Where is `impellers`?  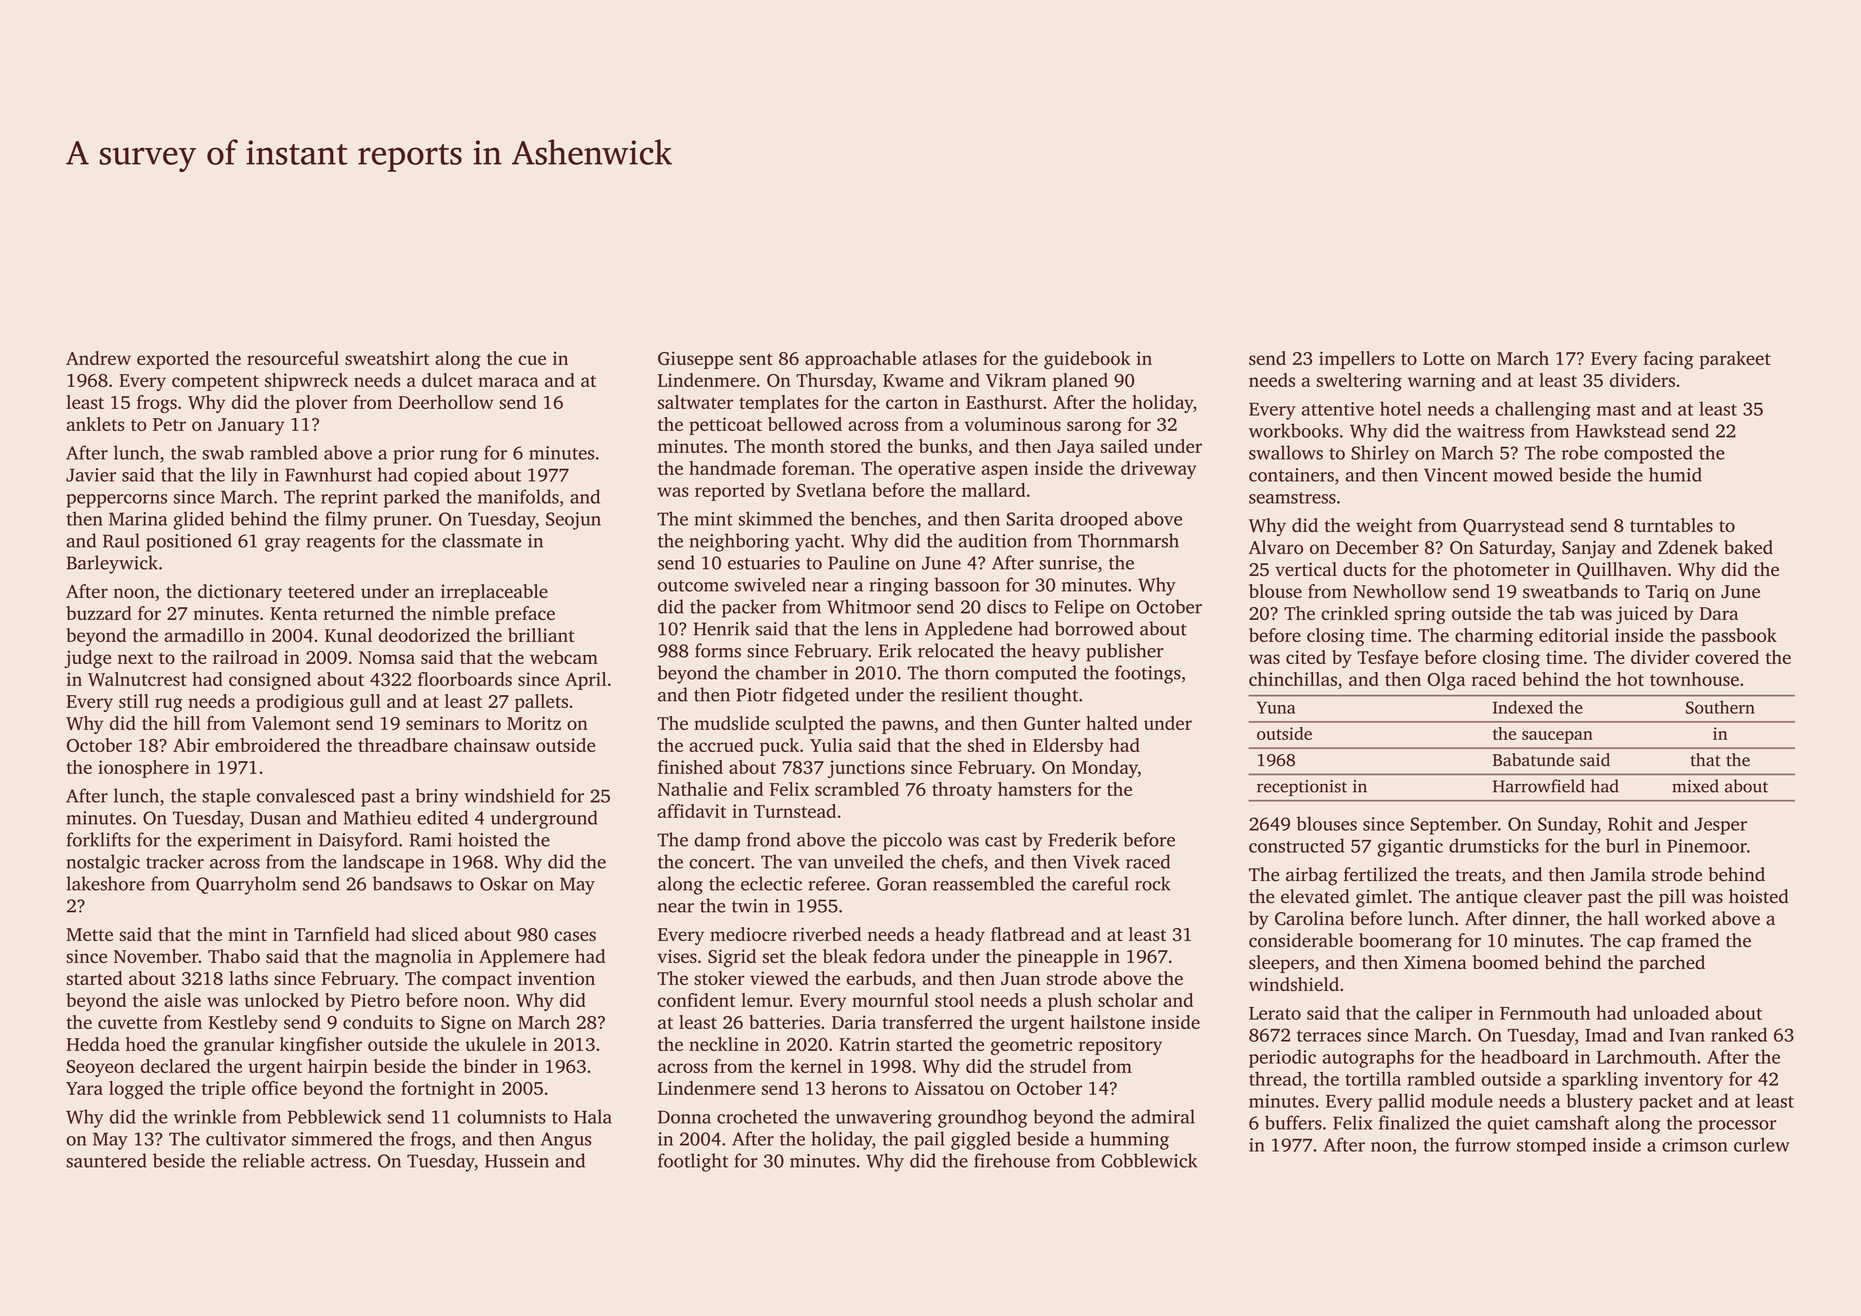
impellers is located at coordinates (1357, 360).
